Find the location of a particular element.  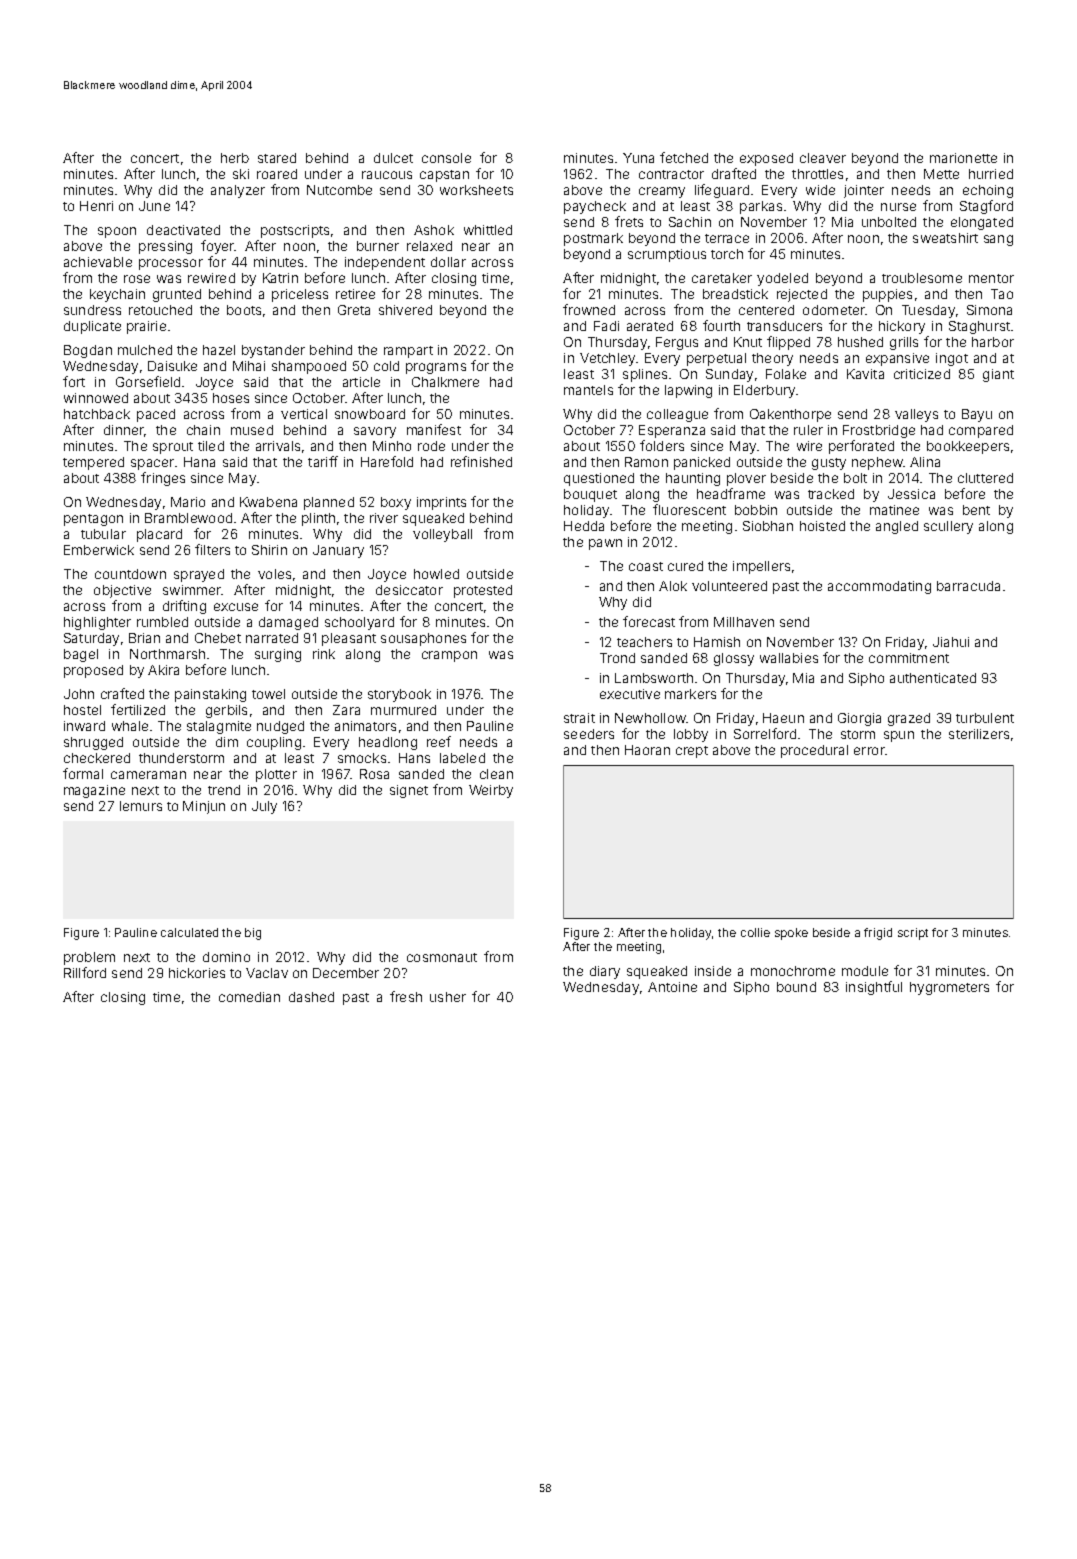

Alina is located at coordinates (925, 462).
